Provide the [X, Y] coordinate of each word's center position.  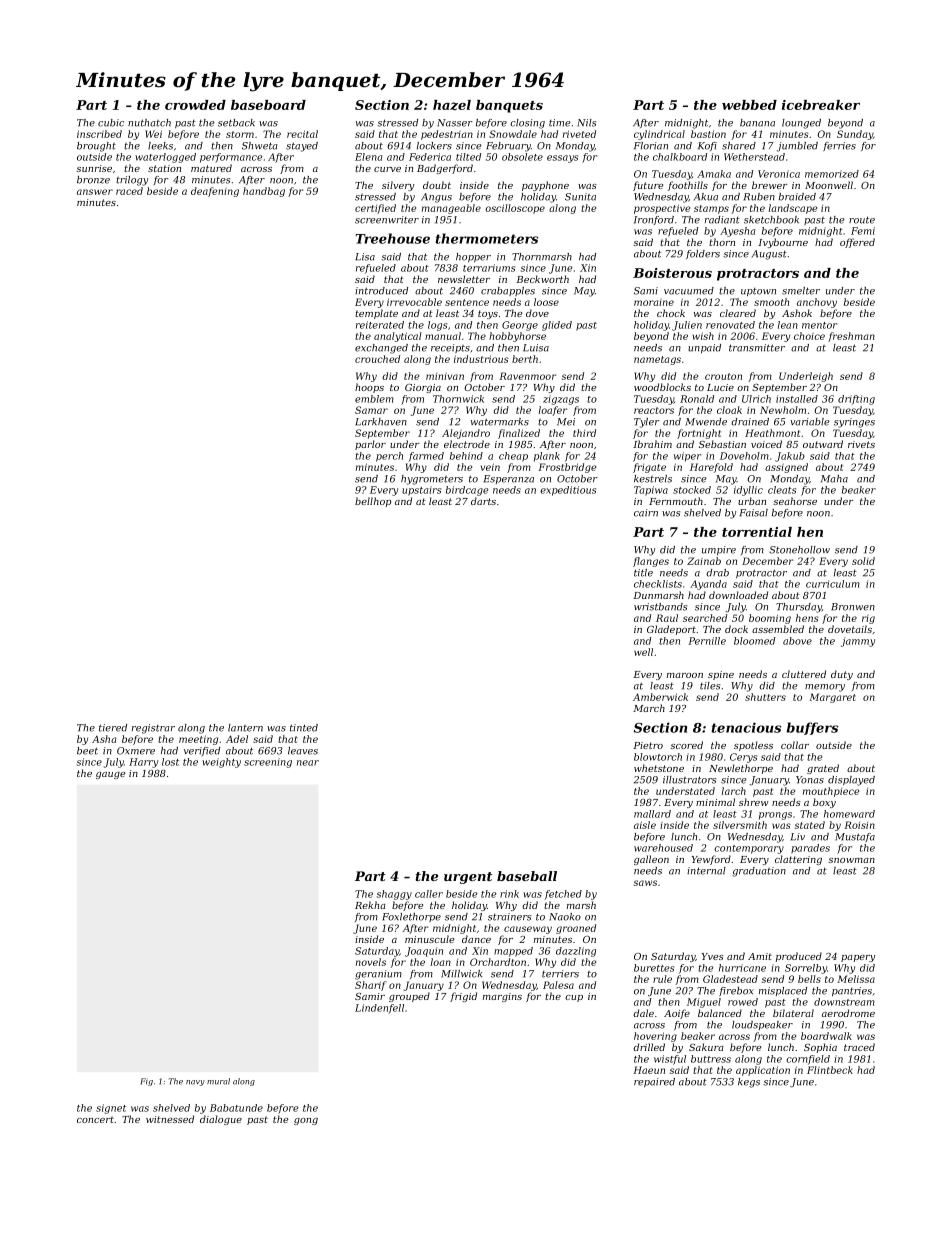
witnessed [170, 1119]
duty [842, 675]
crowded [195, 105]
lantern [245, 728]
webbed [749, 105]
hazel [452, 105]
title [643, 573]
